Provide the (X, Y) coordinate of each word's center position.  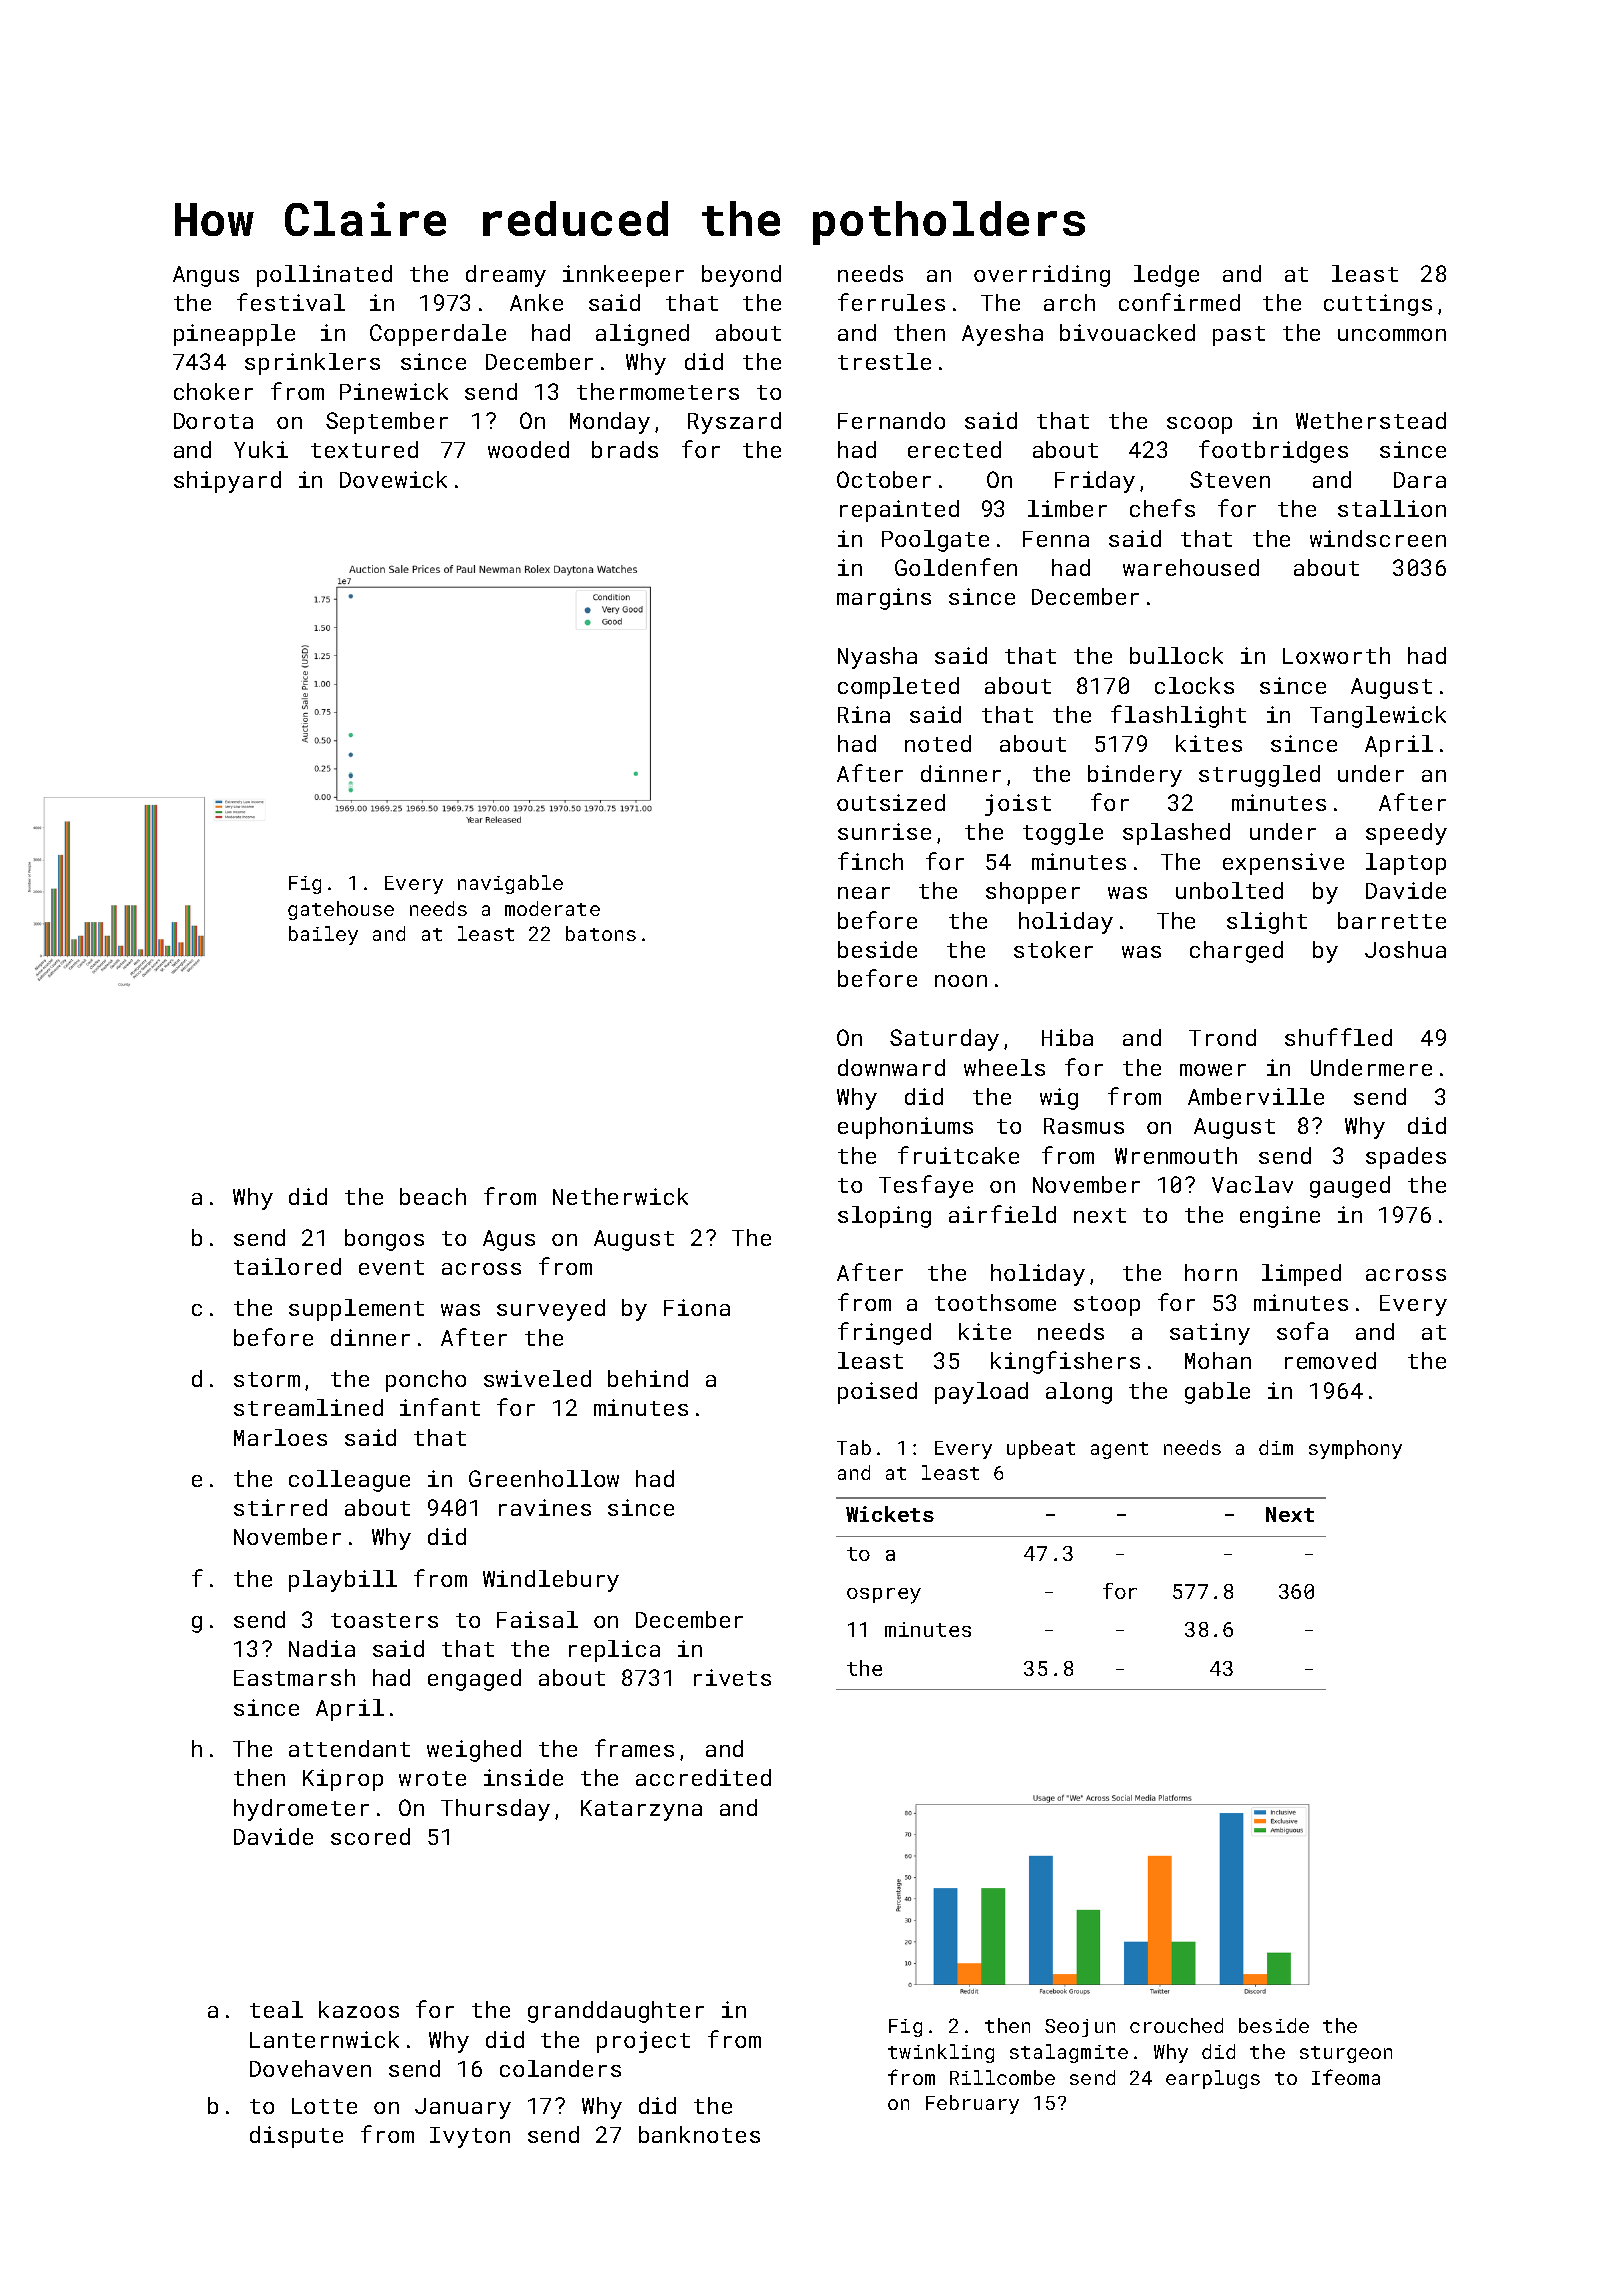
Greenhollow (544, 1478)
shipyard (227, 482)
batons (601, 933)
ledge (1166, 276)
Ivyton (470, 2137)
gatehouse (341, 910)
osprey (884, 1596)
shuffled (1338, 1037)
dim (1276, 1447)
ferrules (891, 302)
